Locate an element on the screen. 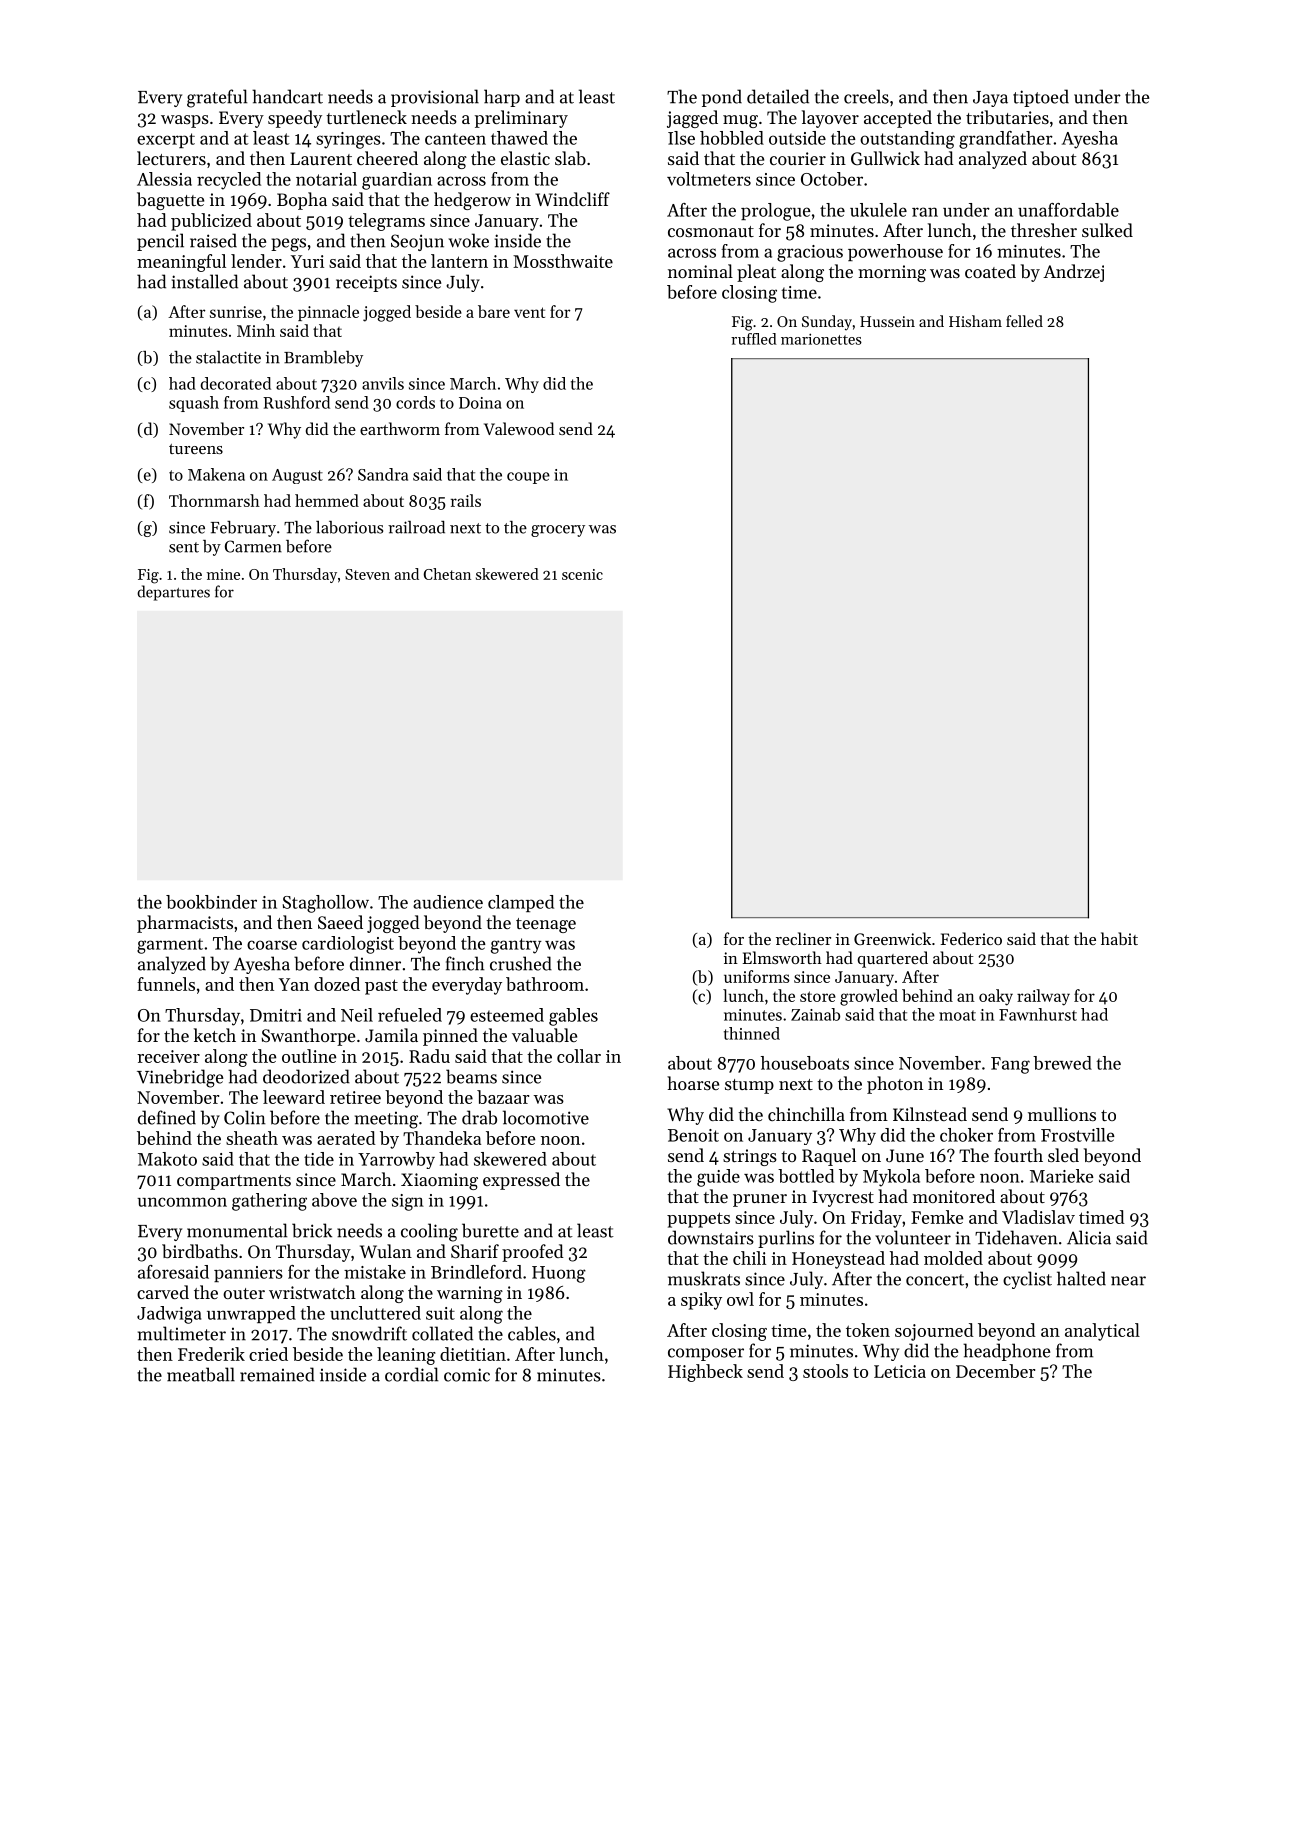 The image size is (1290, 1824). expressed is located at coordinates (521, 1181).
